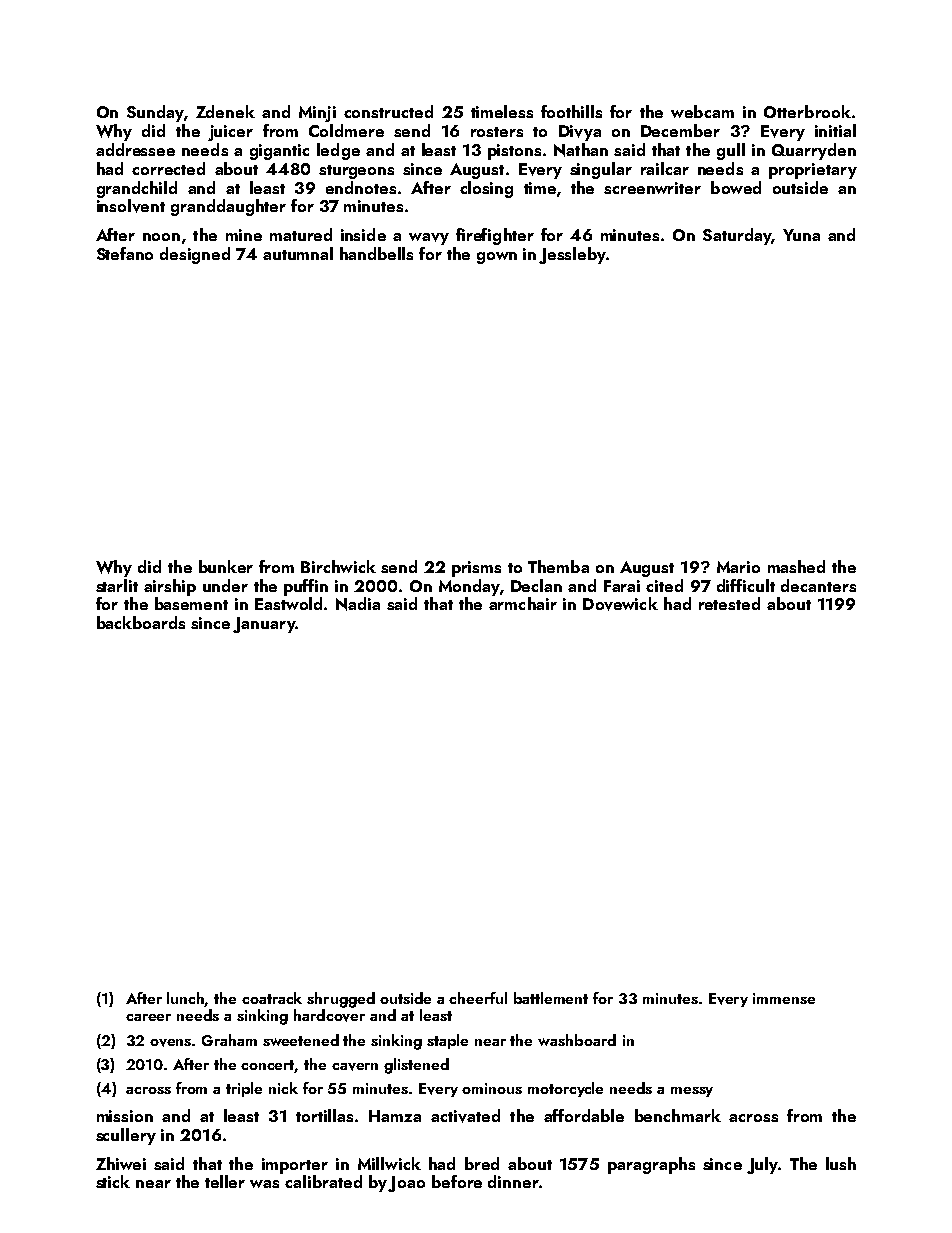  Describe the element at coordinates (338, 566) in the screenshot. I see `Birchwick` at that location.
